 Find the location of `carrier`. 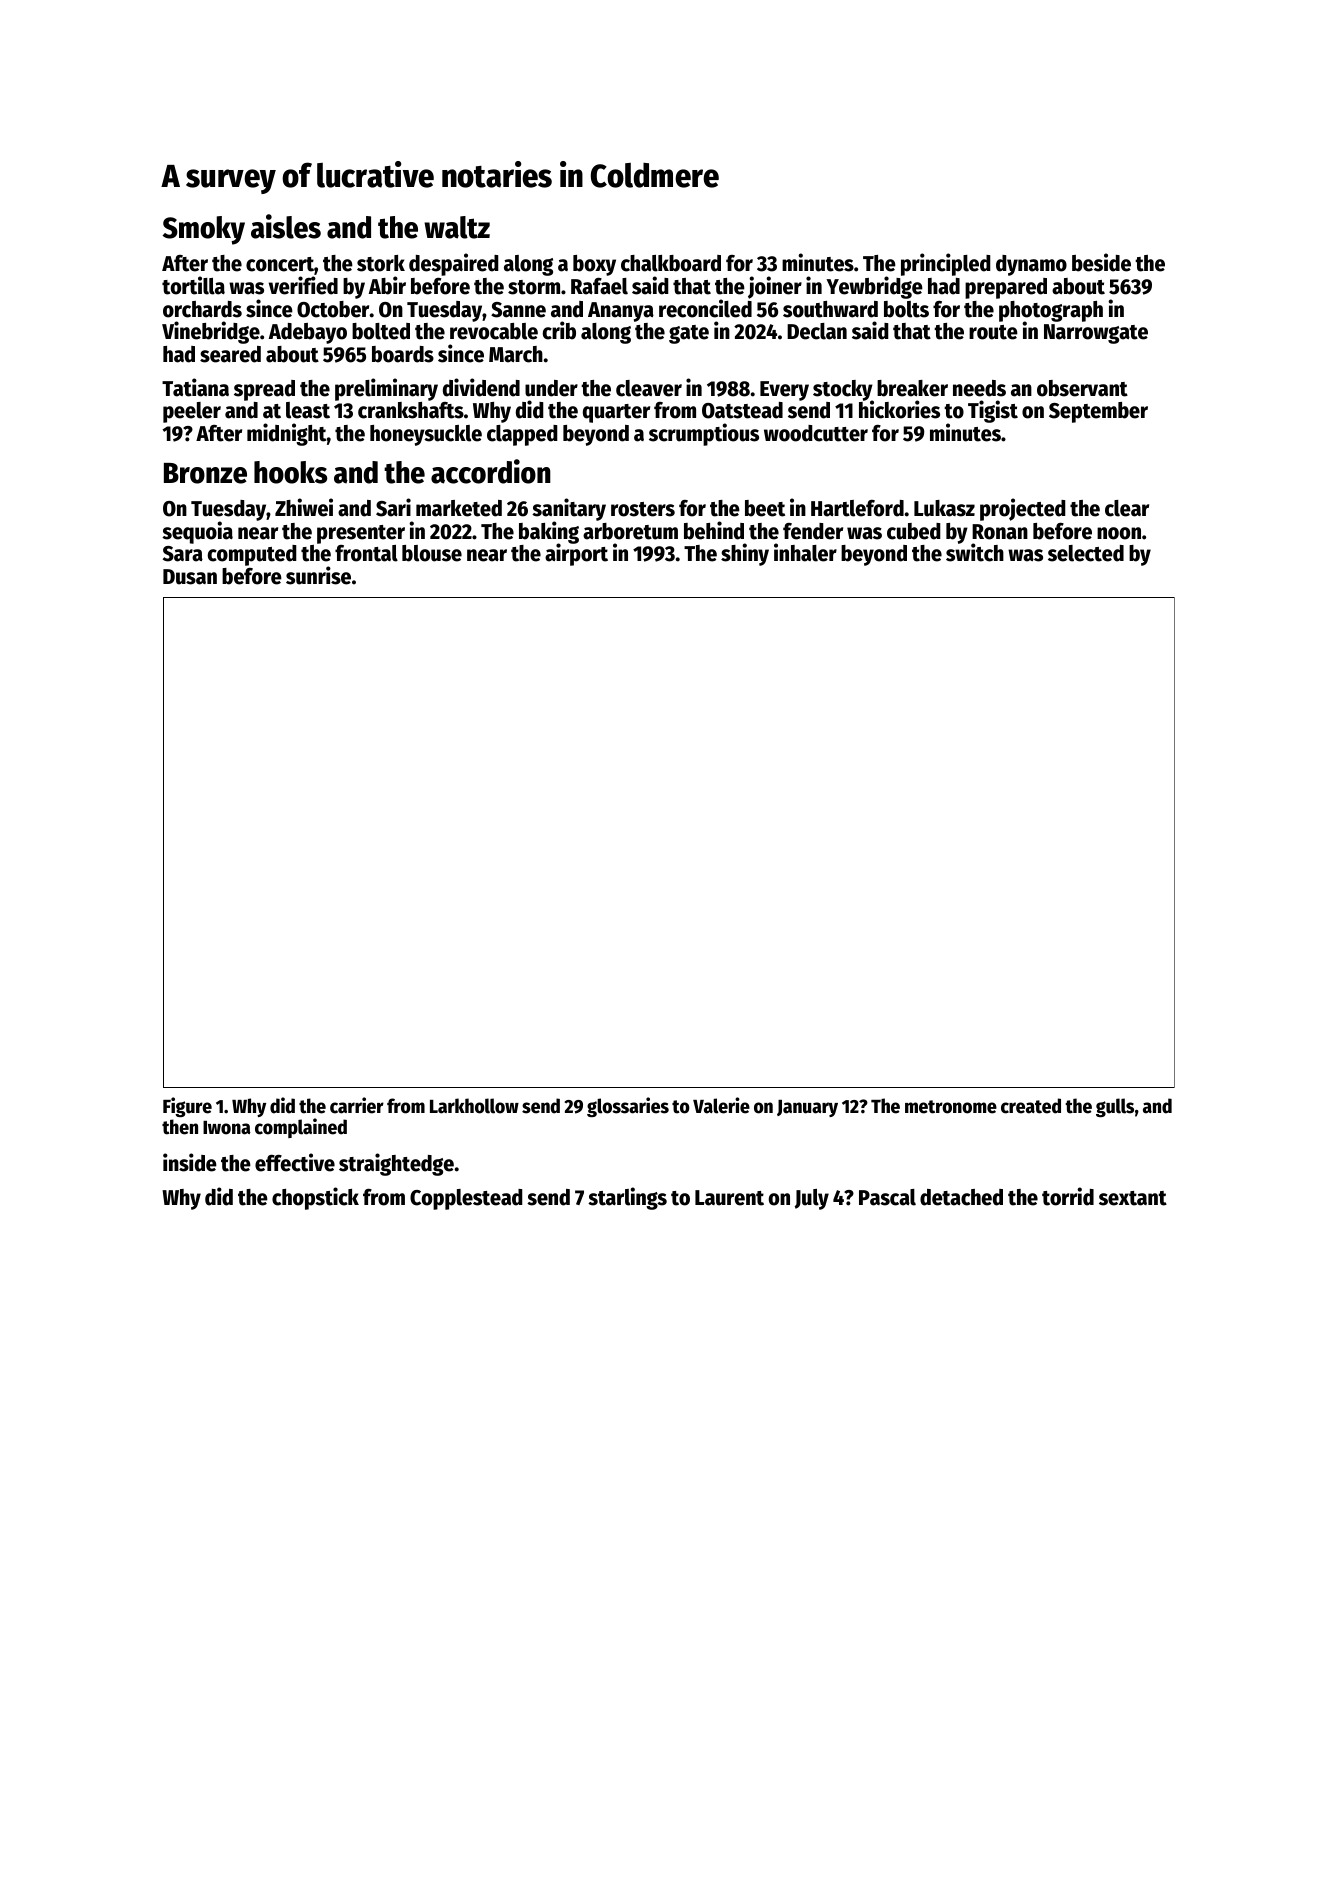

carrier is located at coordinates (357, 1105).
